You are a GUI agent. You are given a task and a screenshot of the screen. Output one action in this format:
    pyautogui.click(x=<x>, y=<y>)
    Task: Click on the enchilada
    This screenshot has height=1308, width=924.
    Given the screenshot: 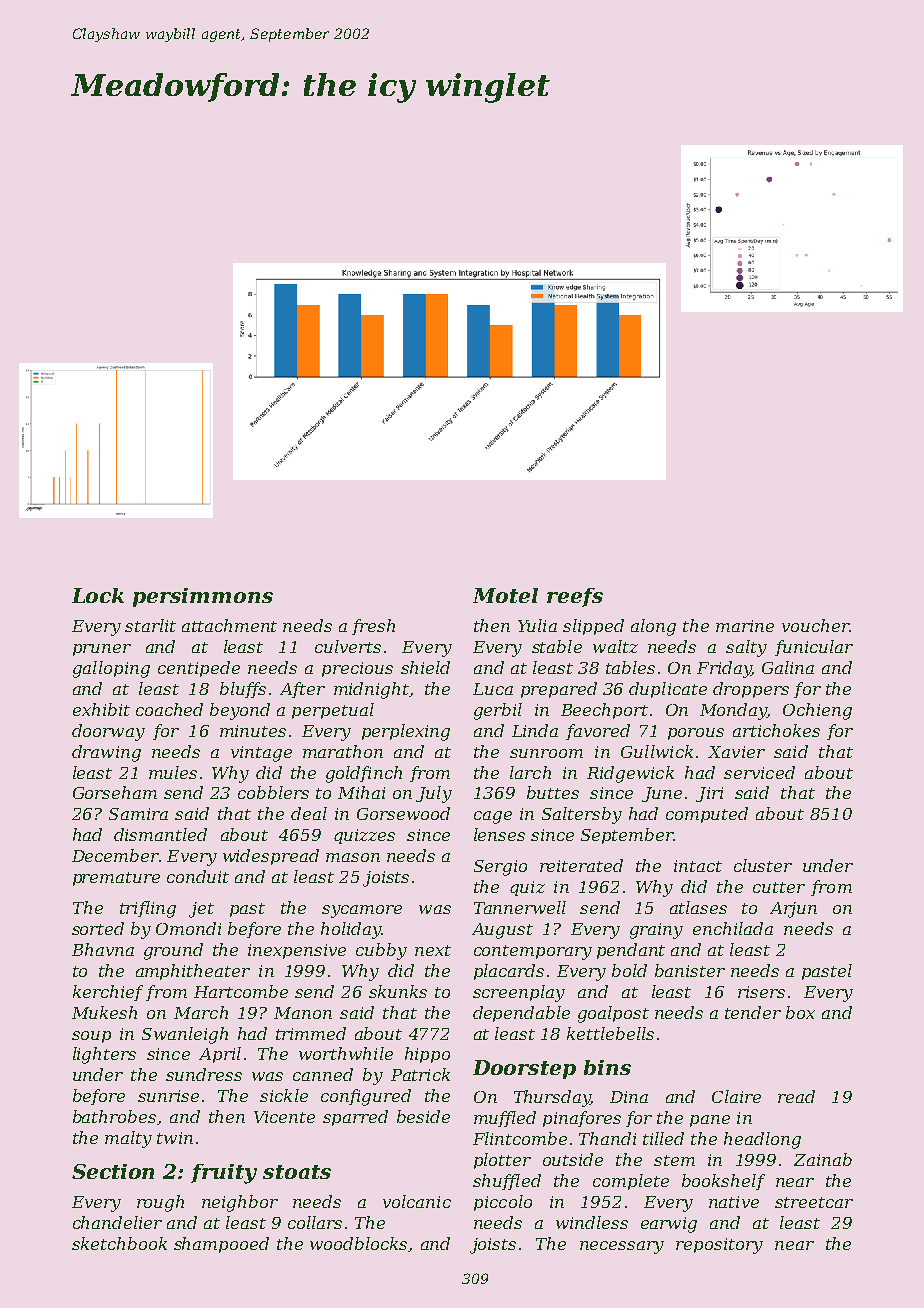 What is the action you would take?
    pyautogui.click(x=733, y=928)
